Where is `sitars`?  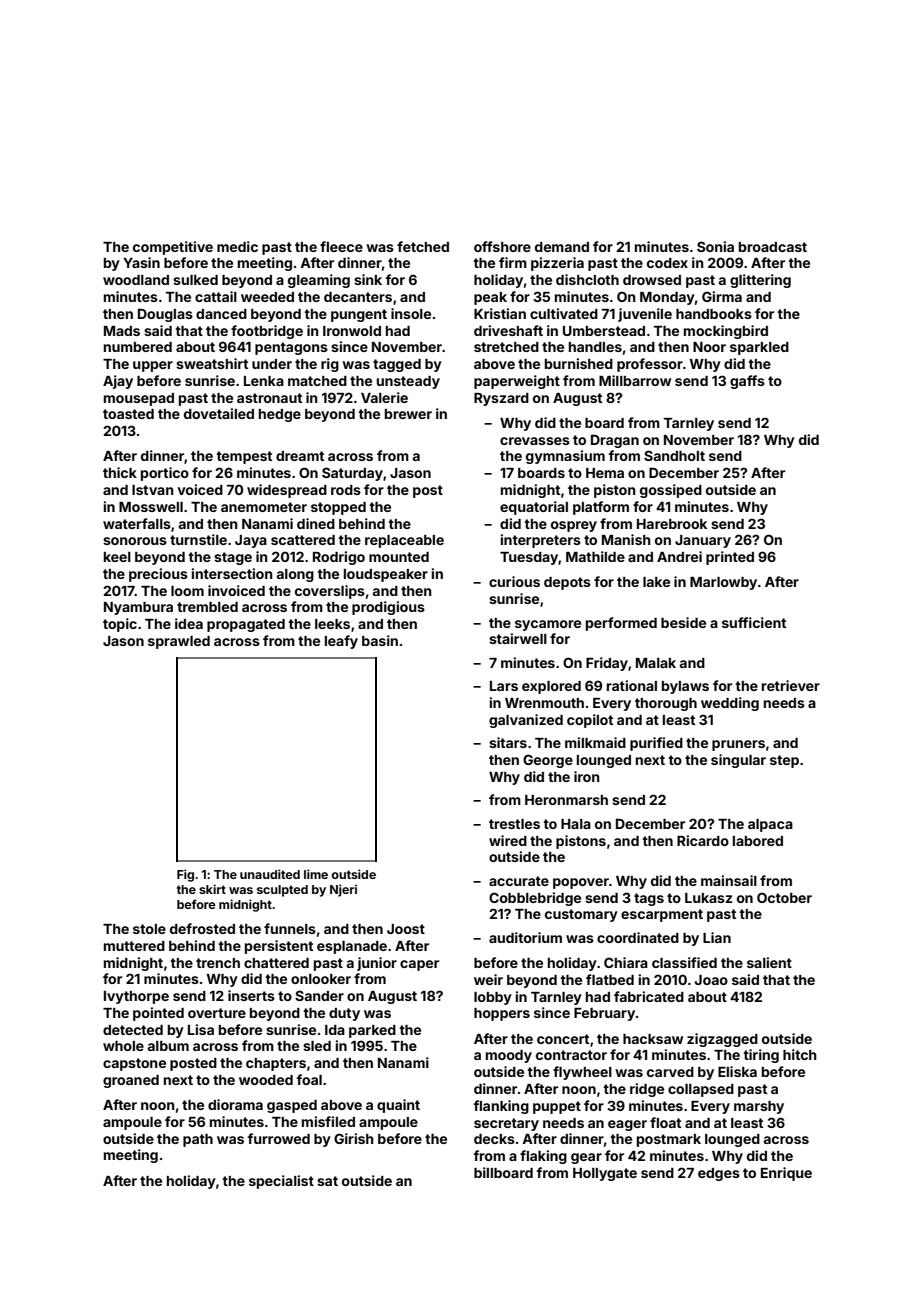
sitars is located at coordinates (508, 742).
